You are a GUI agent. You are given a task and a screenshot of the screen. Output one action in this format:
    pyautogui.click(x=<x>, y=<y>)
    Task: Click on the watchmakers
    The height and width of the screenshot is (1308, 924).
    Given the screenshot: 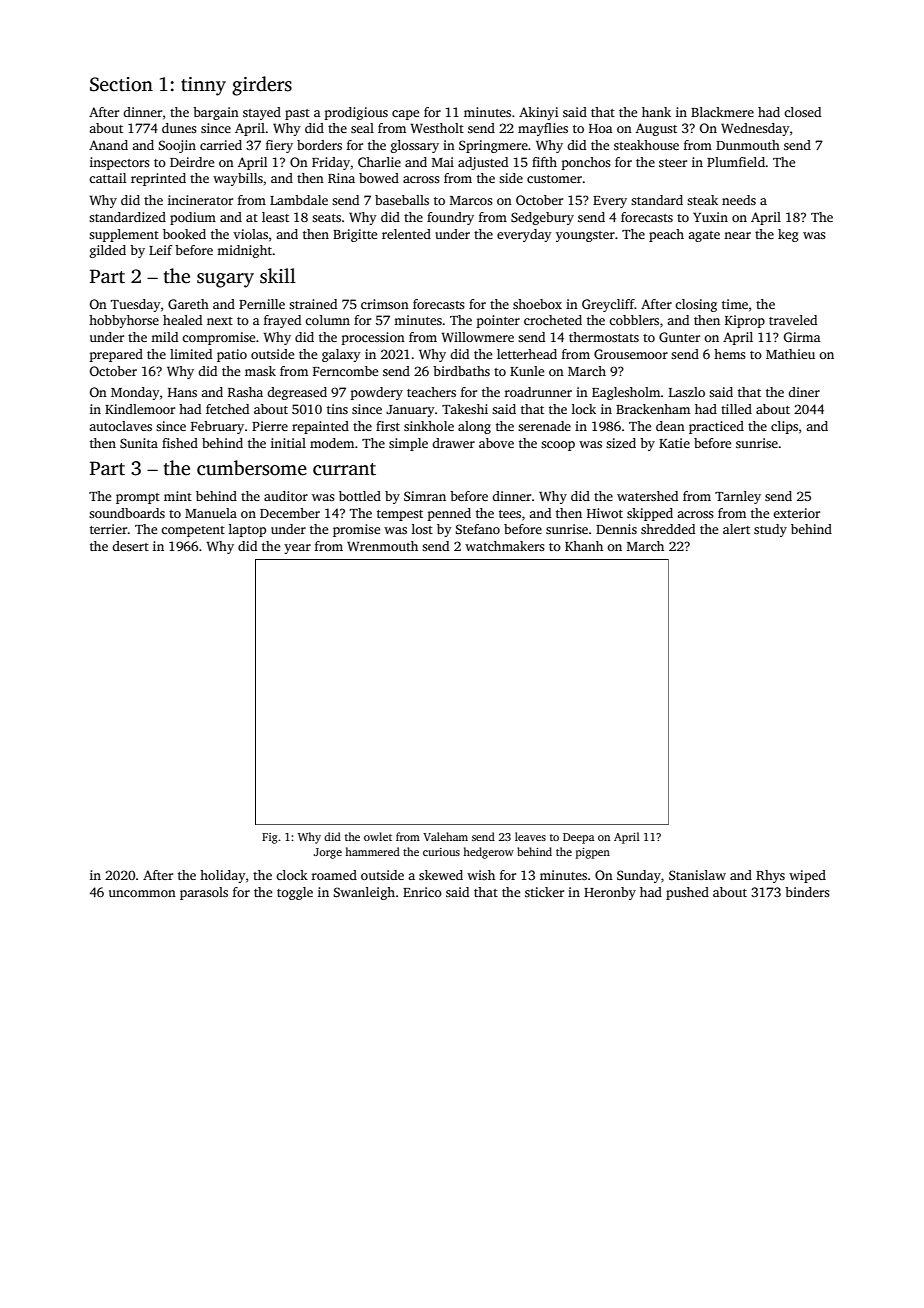 What is the action you would take?
    pyautogui.click(x=505, y=546)
